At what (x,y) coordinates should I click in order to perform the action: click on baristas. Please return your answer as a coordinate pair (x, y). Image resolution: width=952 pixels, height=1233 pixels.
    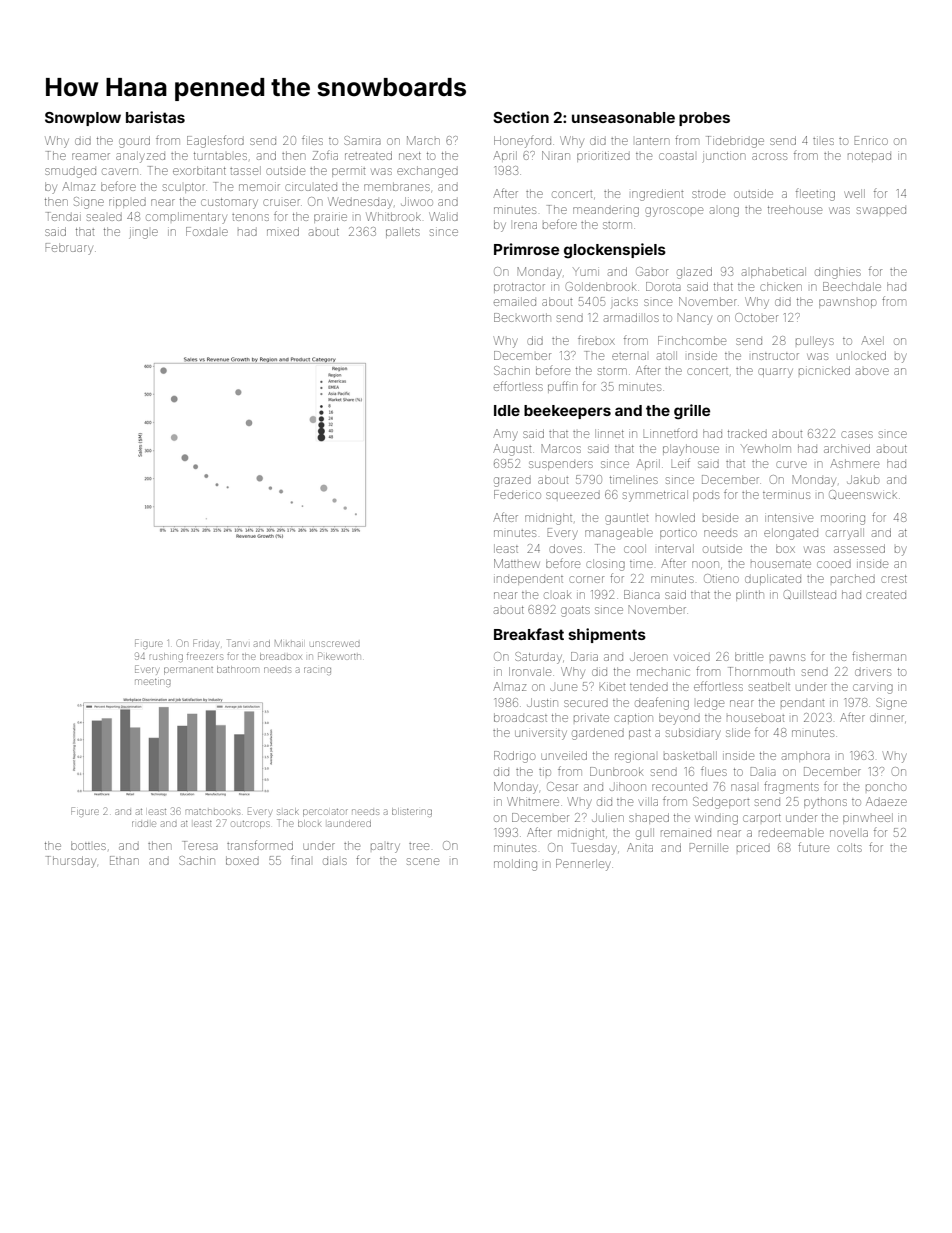
    Looking at the image, I should click on (155, 117).
